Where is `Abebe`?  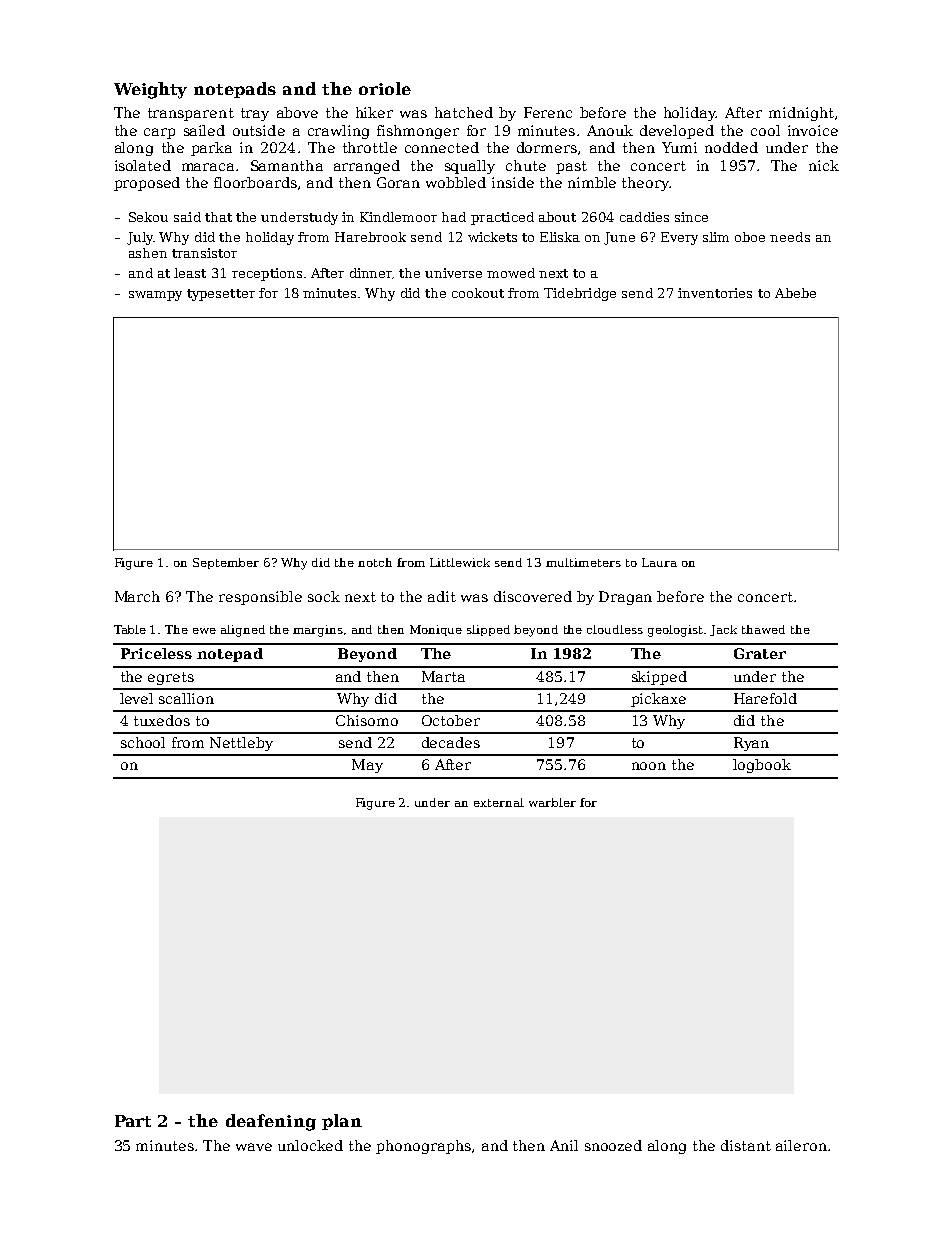
Abebe is located at coordinates (795, 293).
